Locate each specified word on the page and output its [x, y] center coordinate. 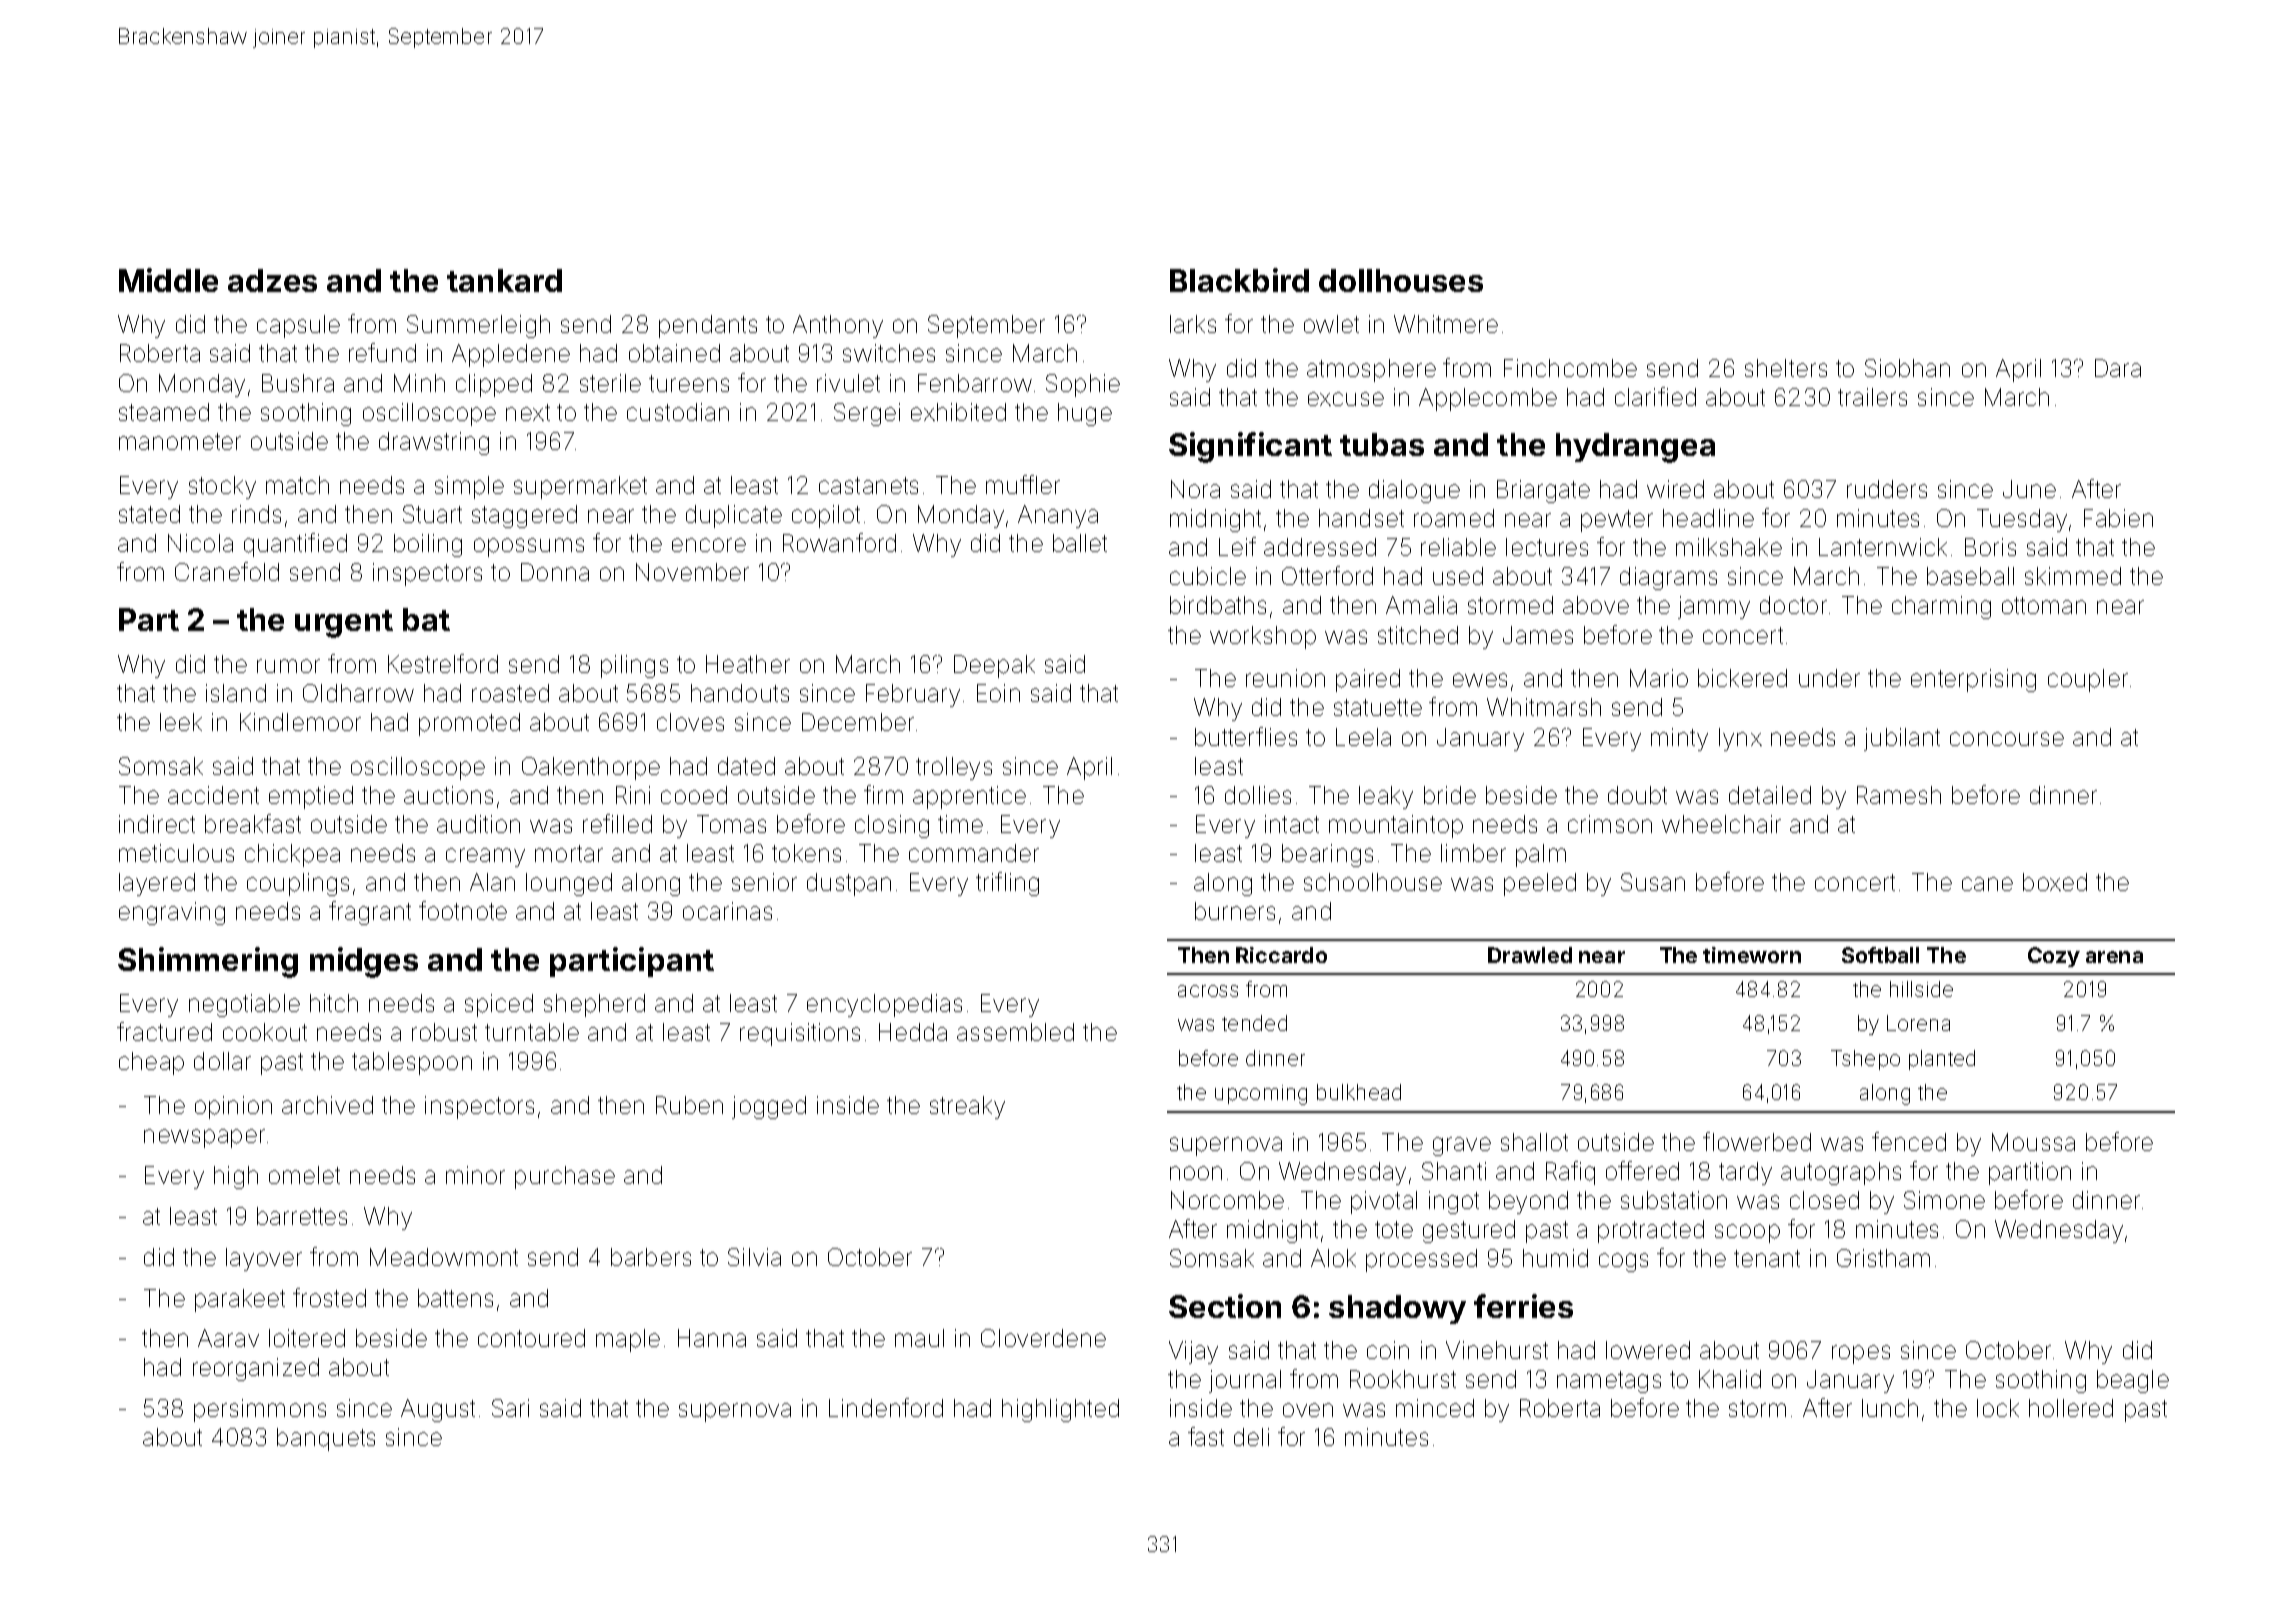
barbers [651, 1257]
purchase [565, 1177]
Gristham [1883, 1258]
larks [1193, 324]
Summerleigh [478, 326]
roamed [1454, 518]
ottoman [2044, 605]
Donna [555, 572]
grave [1462, 1146]
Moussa [2033, 1142]
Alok [1333, 1258]
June [2029, 489]
